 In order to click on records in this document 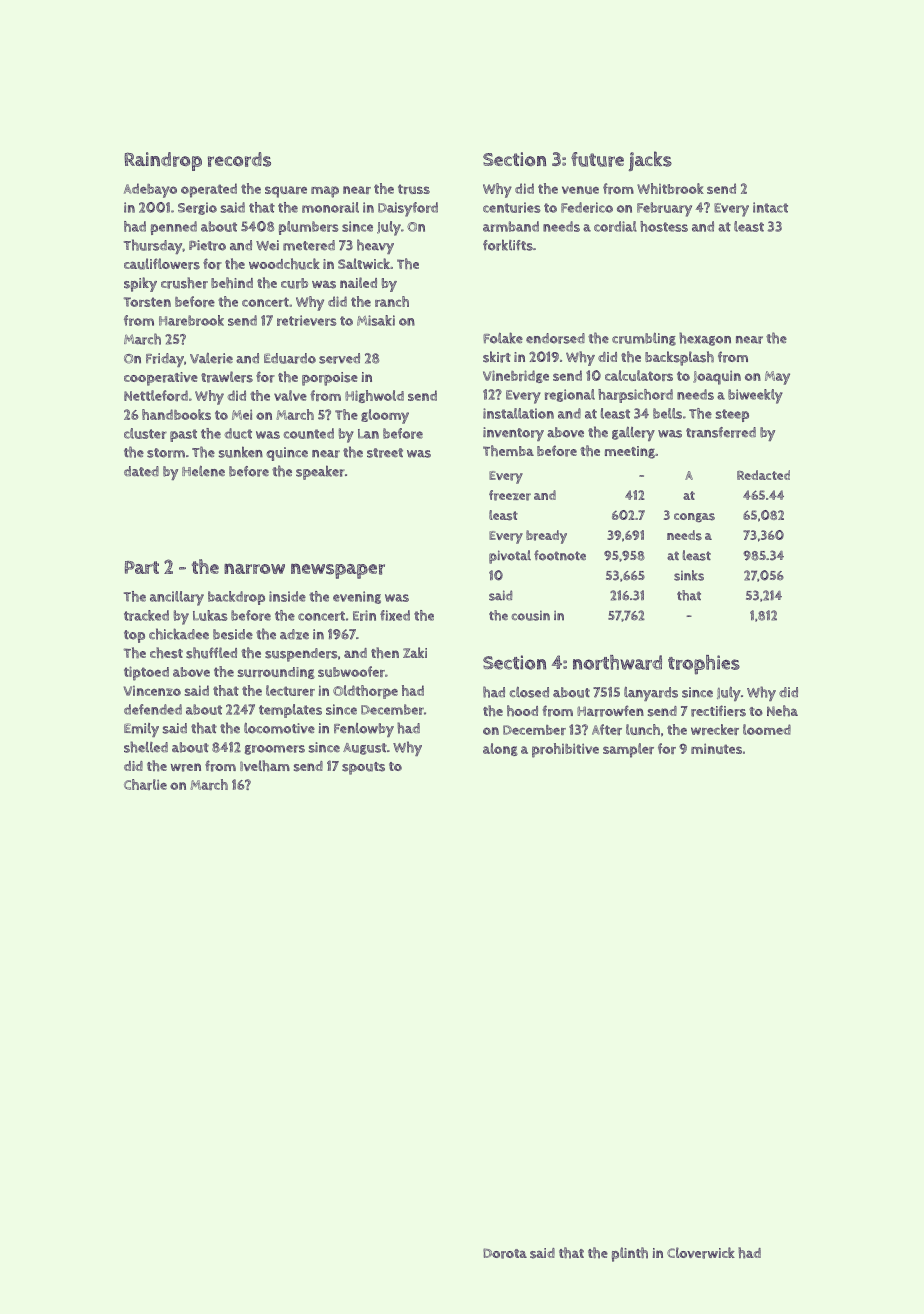, I will do `click(239, 159)`.
